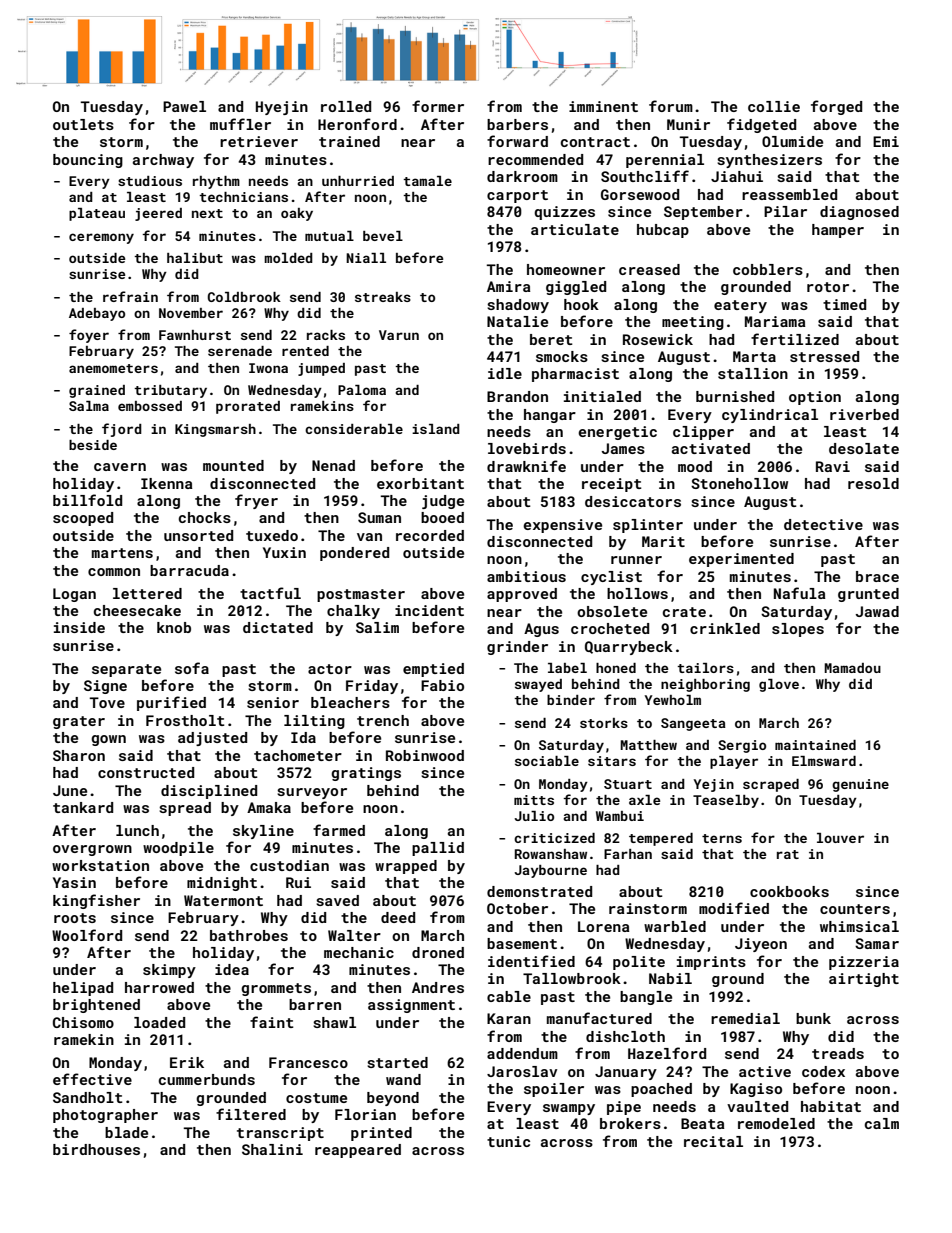 This image has width=952, height=1233. What do you see at coordinates (761, 945) in the image?
I see `Jiyeon` at bounding box center [761, 945].
